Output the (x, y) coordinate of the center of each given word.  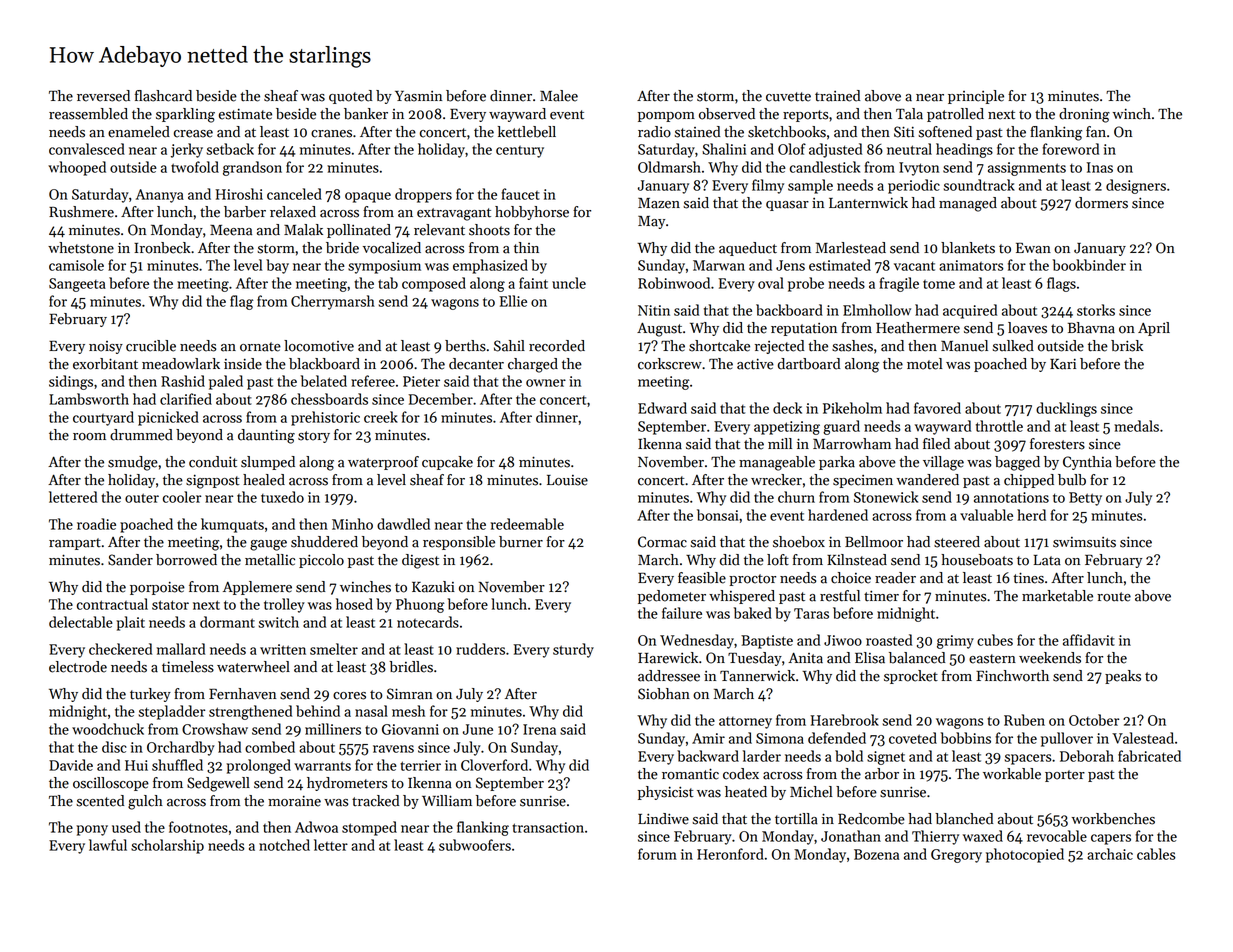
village (943, 463)
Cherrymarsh (333, 302)
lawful (108, 845)
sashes (852, 346)
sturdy (573, 650)
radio (654, 132)
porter (1065, 776)
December (440, 399)
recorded (557, 346)
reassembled (88, 114)
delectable (81, 622)
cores (349, 696)
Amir (708, 738)
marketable (1057, 596)
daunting (266, 436)
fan (1096, 132)
